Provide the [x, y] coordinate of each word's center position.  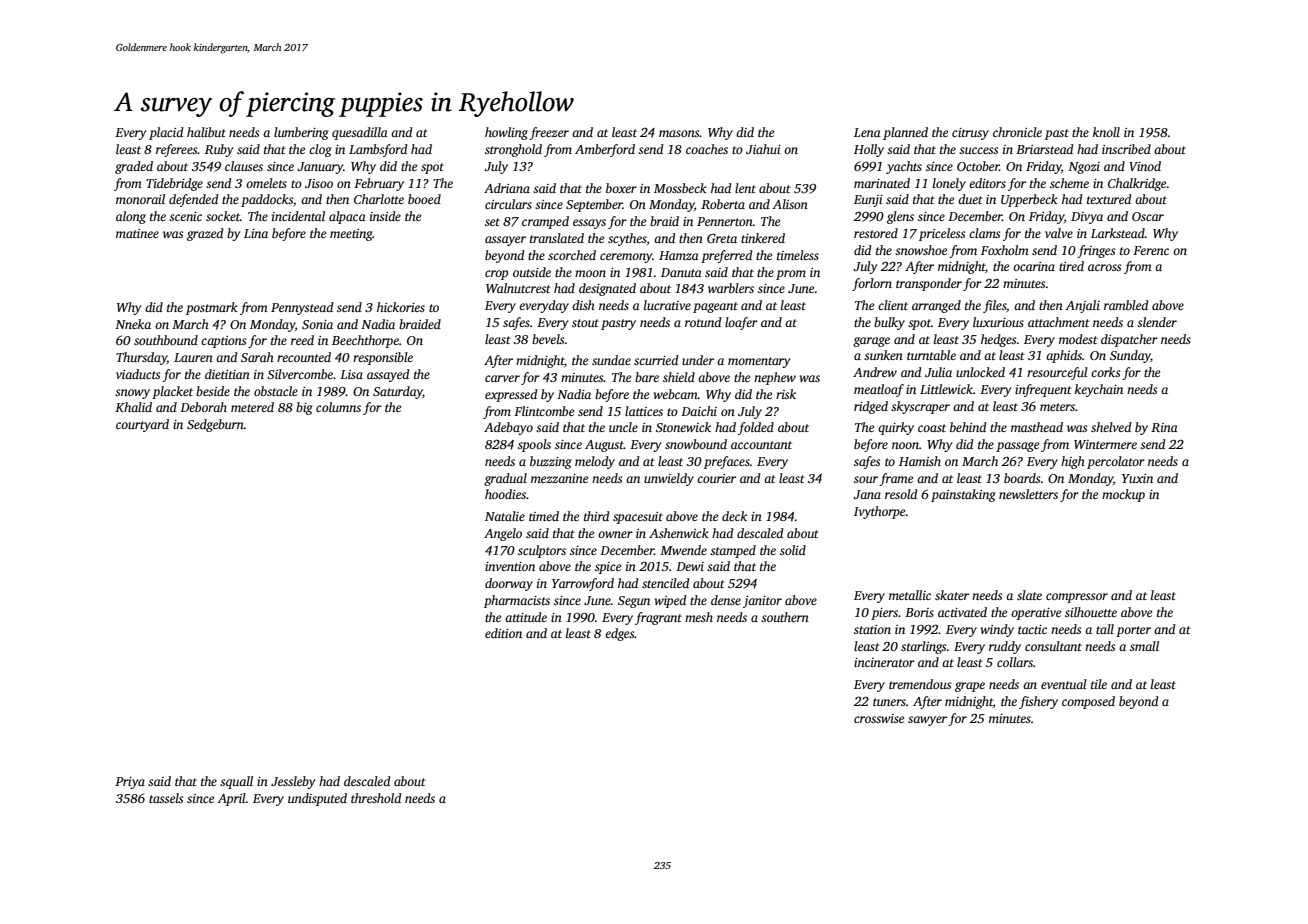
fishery [1038, 702]
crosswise [879, 718]
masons [679, 133]
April [231, 799]
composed [1088, 702]
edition [503, 633]
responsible [383, 358]
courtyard [142, 425]
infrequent [1043, 390]
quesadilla [360, 133]
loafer [741, 323]
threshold [376, 798]
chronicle [1017, 132]
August [604, 446]
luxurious [998, 322]
